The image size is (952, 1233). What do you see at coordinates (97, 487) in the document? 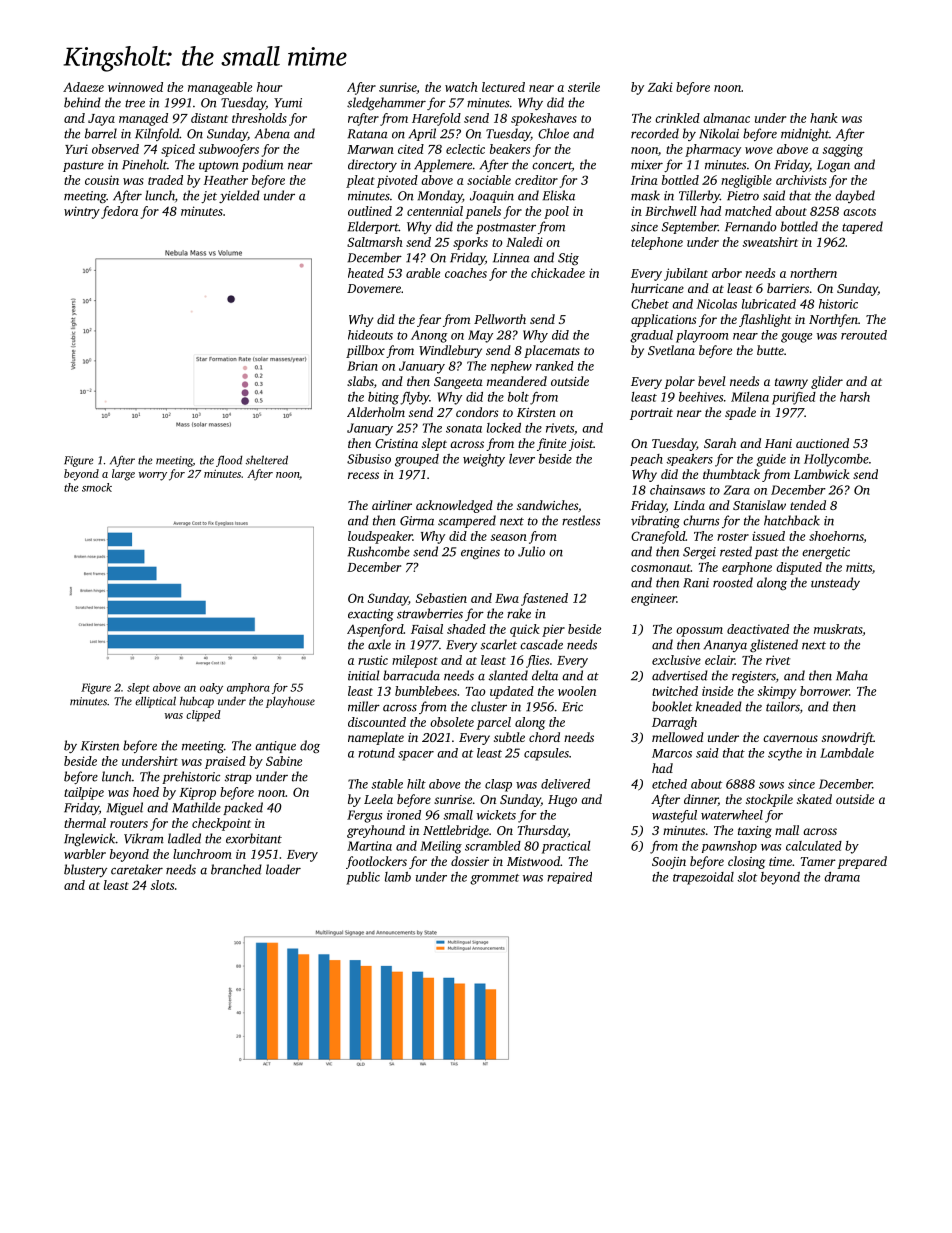
I see `smock` at bounding box center [97, 487].
